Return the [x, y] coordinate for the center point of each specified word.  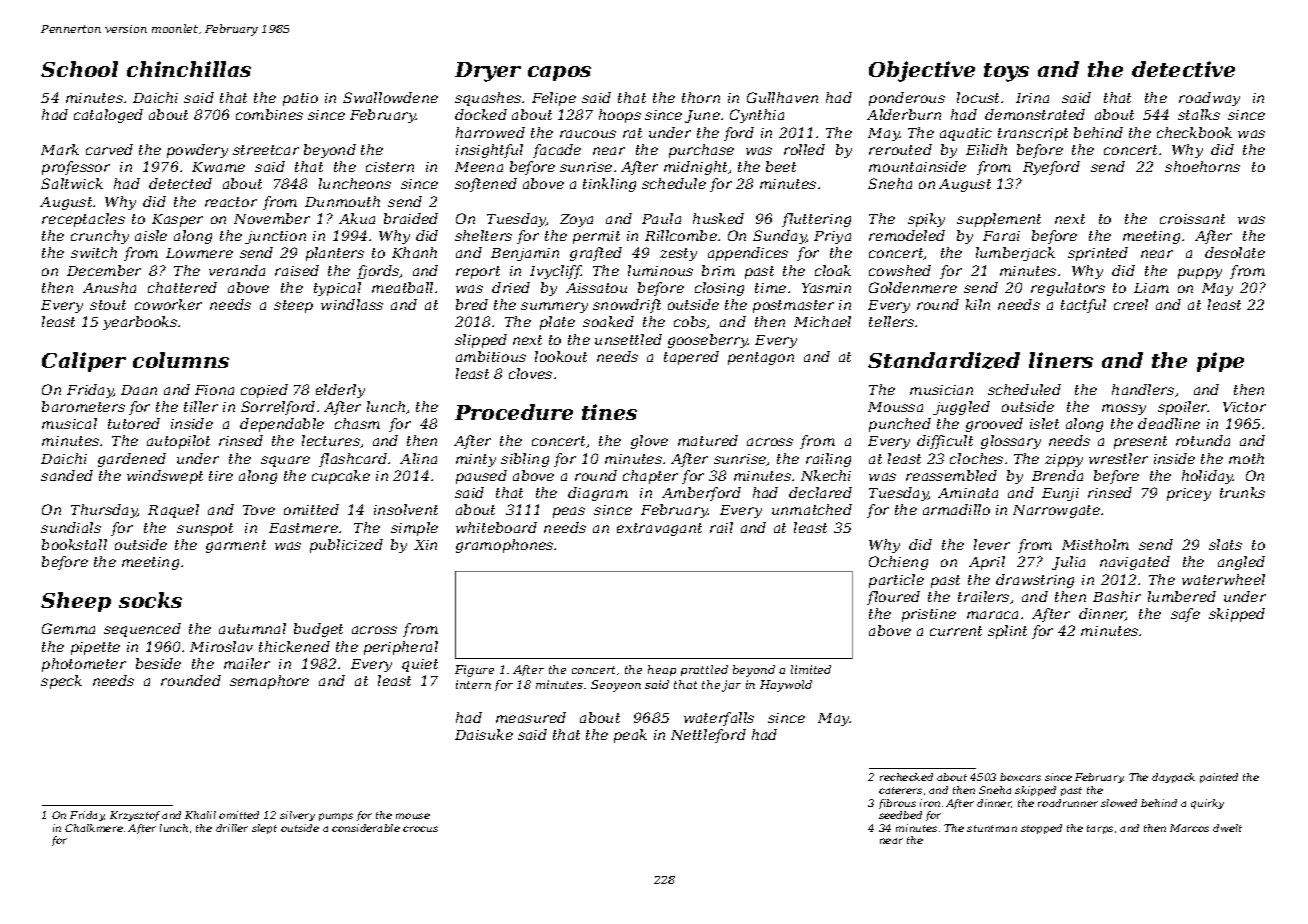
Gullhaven [782, 97]
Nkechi [826, 475]
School [79, 69]
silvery [297, 816]
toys [1006, 72]
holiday [1208, 477]
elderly [340, 391]
